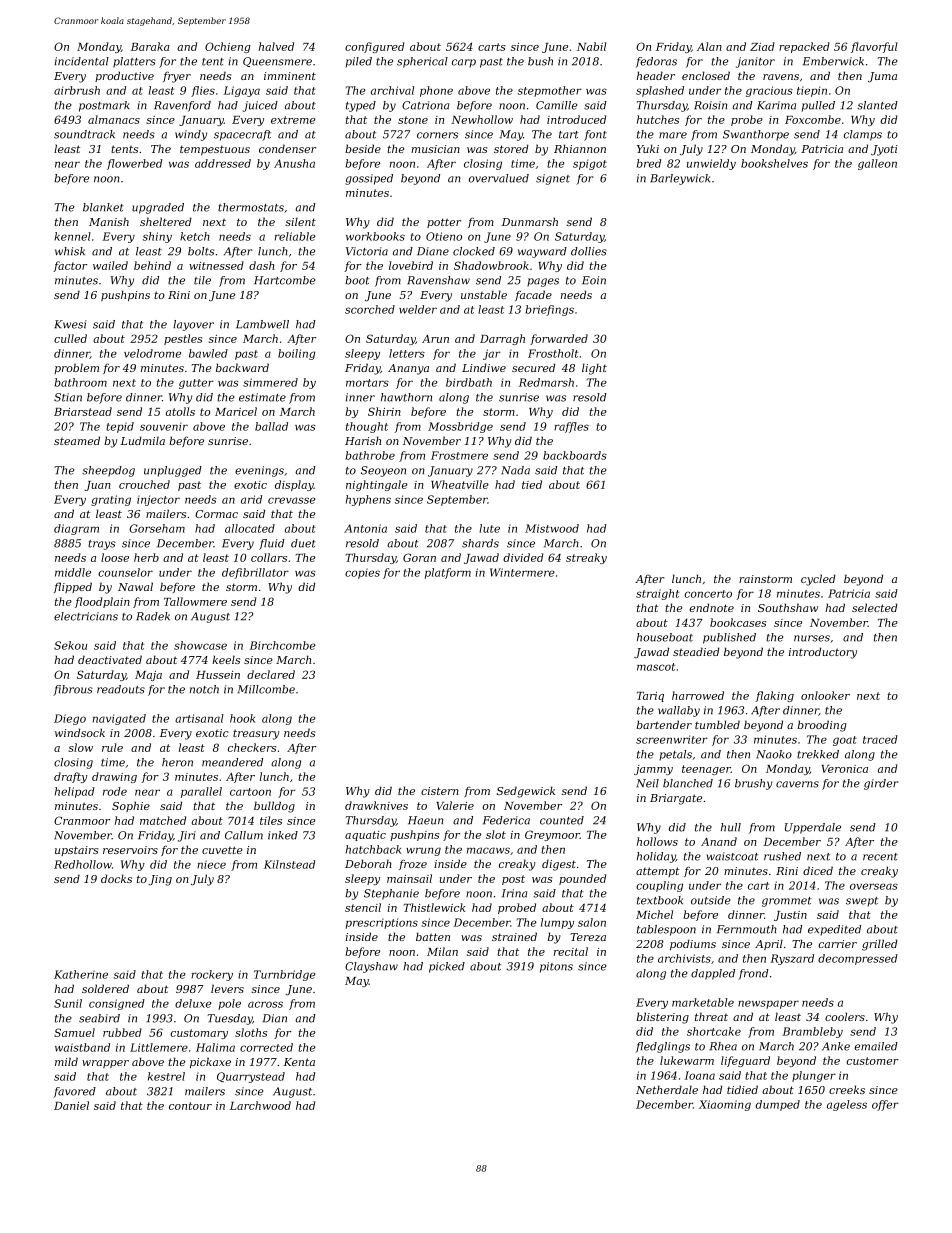  I want to click on gossiped, so click(369, 179).
